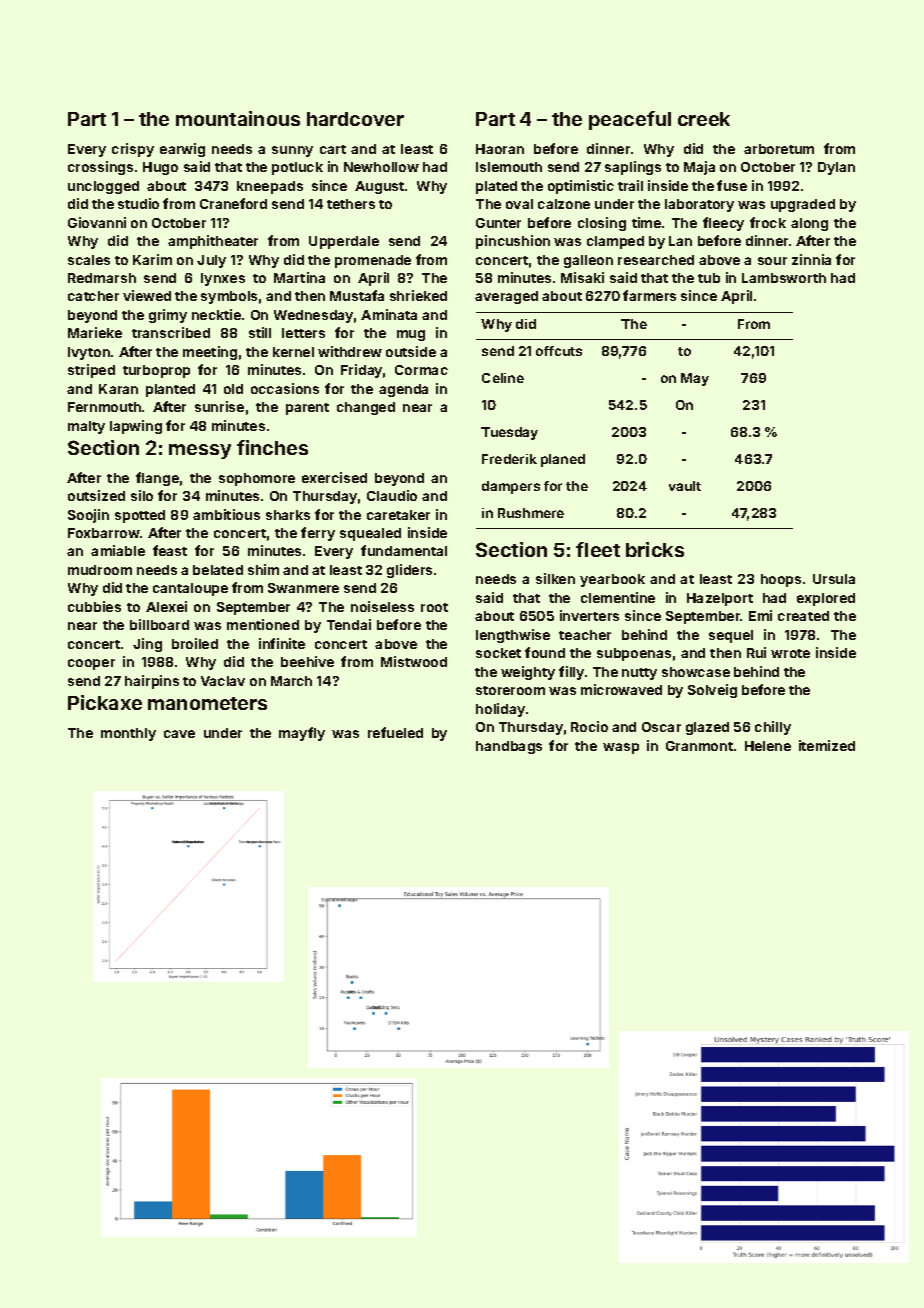 The height and width of the document is (1308, 924). Describe the element at coordinates (226, 514) in the document. I see `ambitious` at that location.
